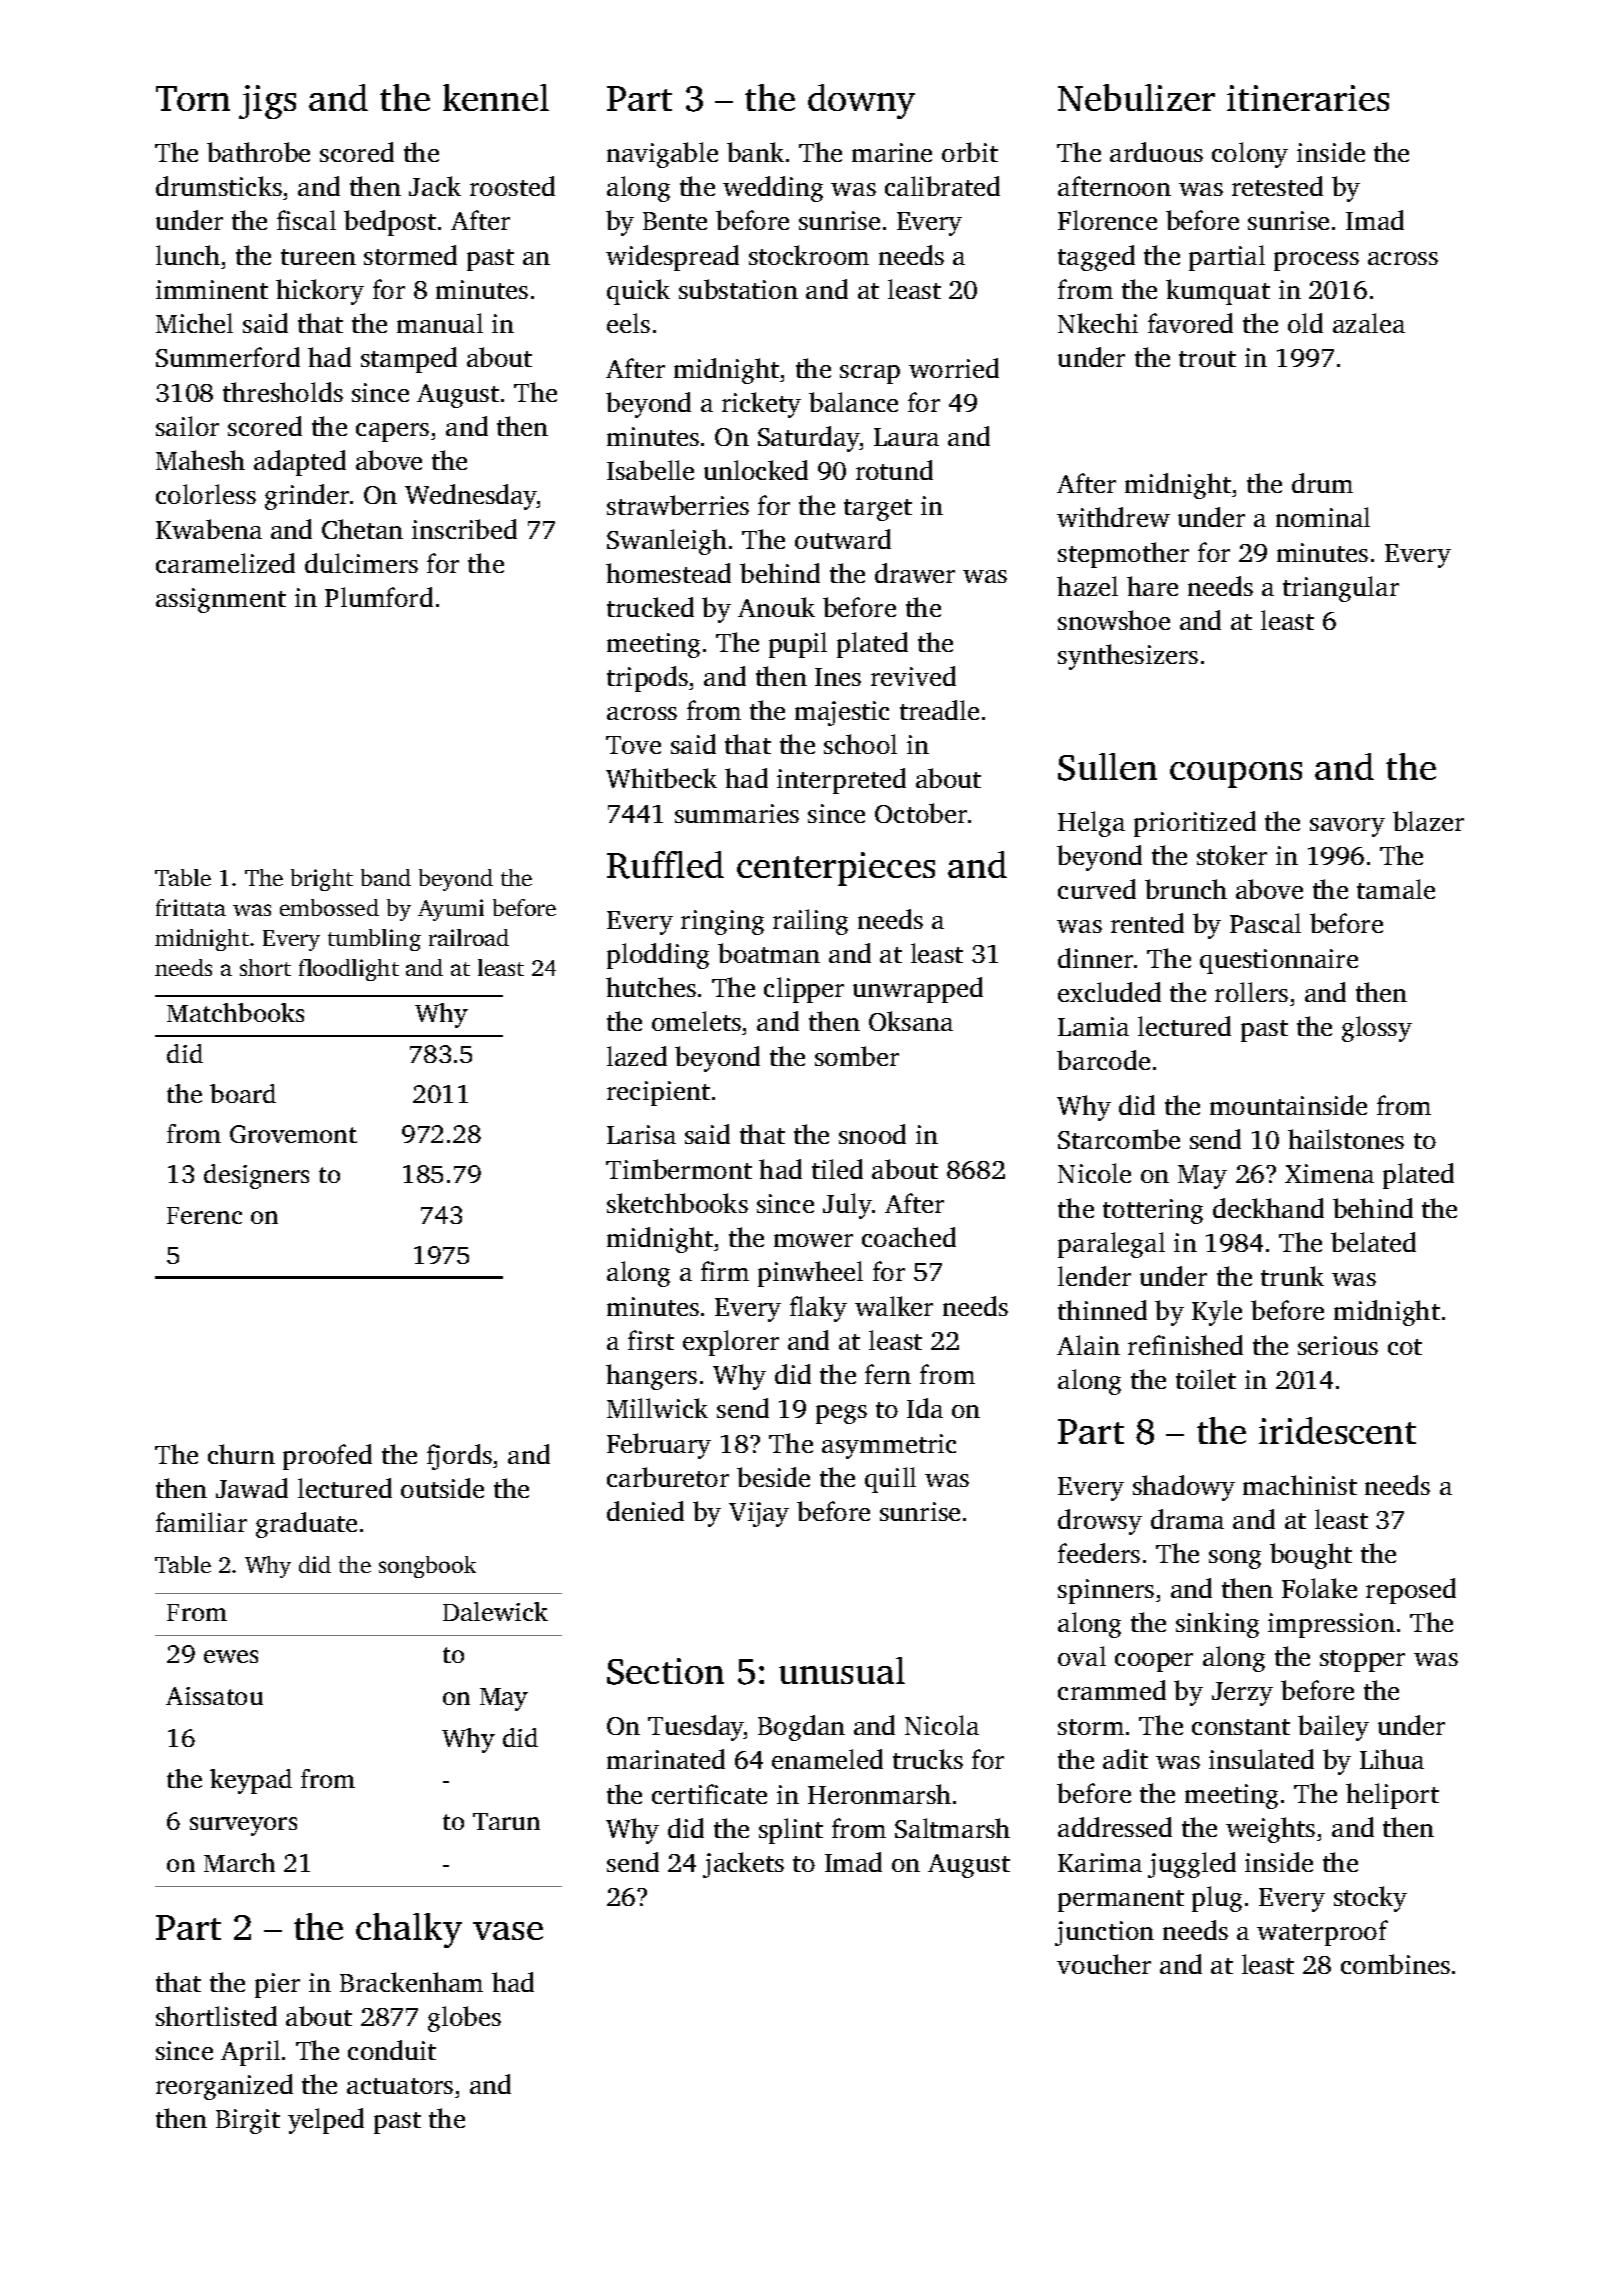 This image has width=1620, height=2292. I want to click on downy, so click(861, 101).
